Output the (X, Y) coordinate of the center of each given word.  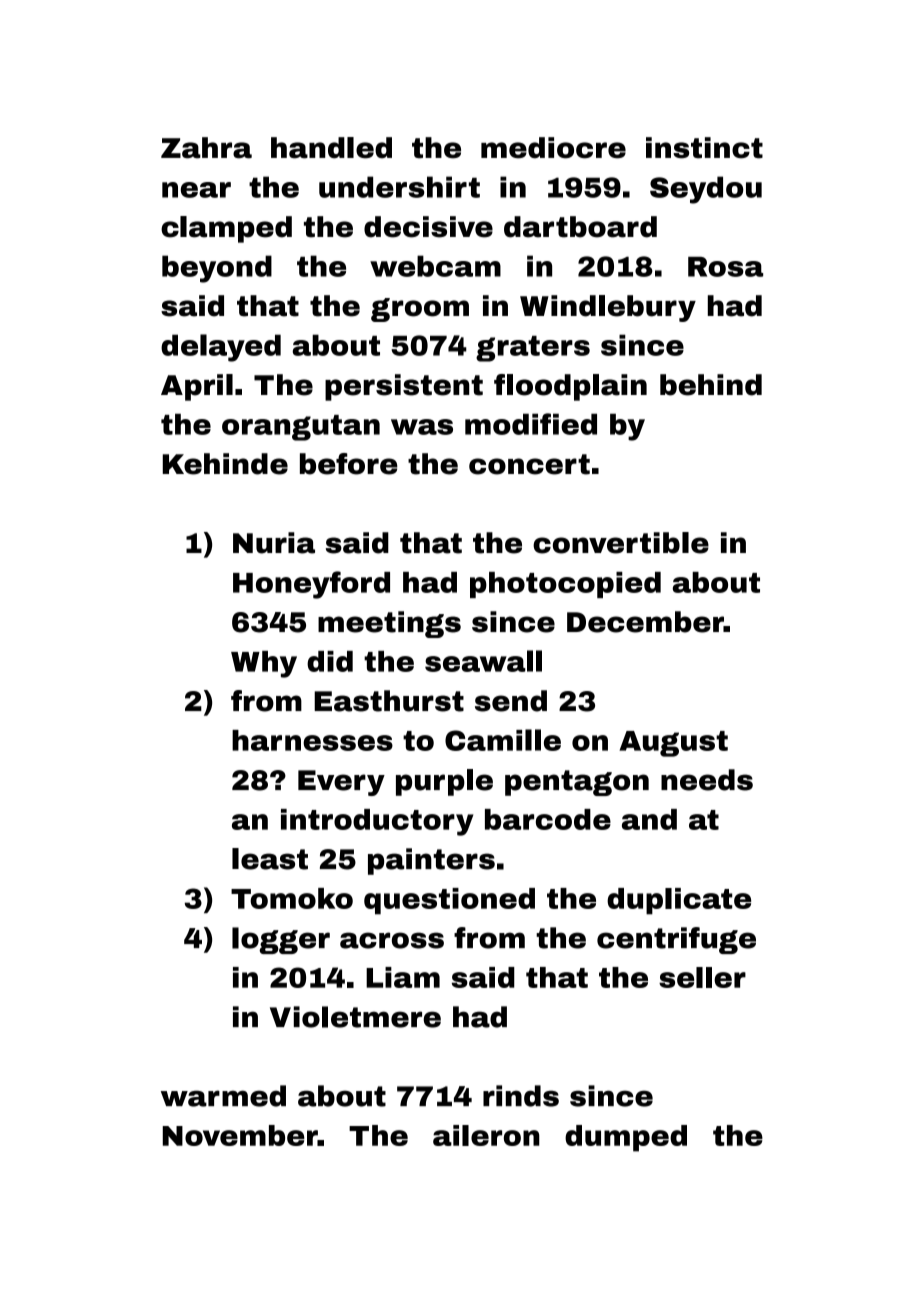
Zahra (206, 148)
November (240, 1135)
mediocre (553, 148)
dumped (626, 1138)
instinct (704, 148)
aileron (486, 1135)
